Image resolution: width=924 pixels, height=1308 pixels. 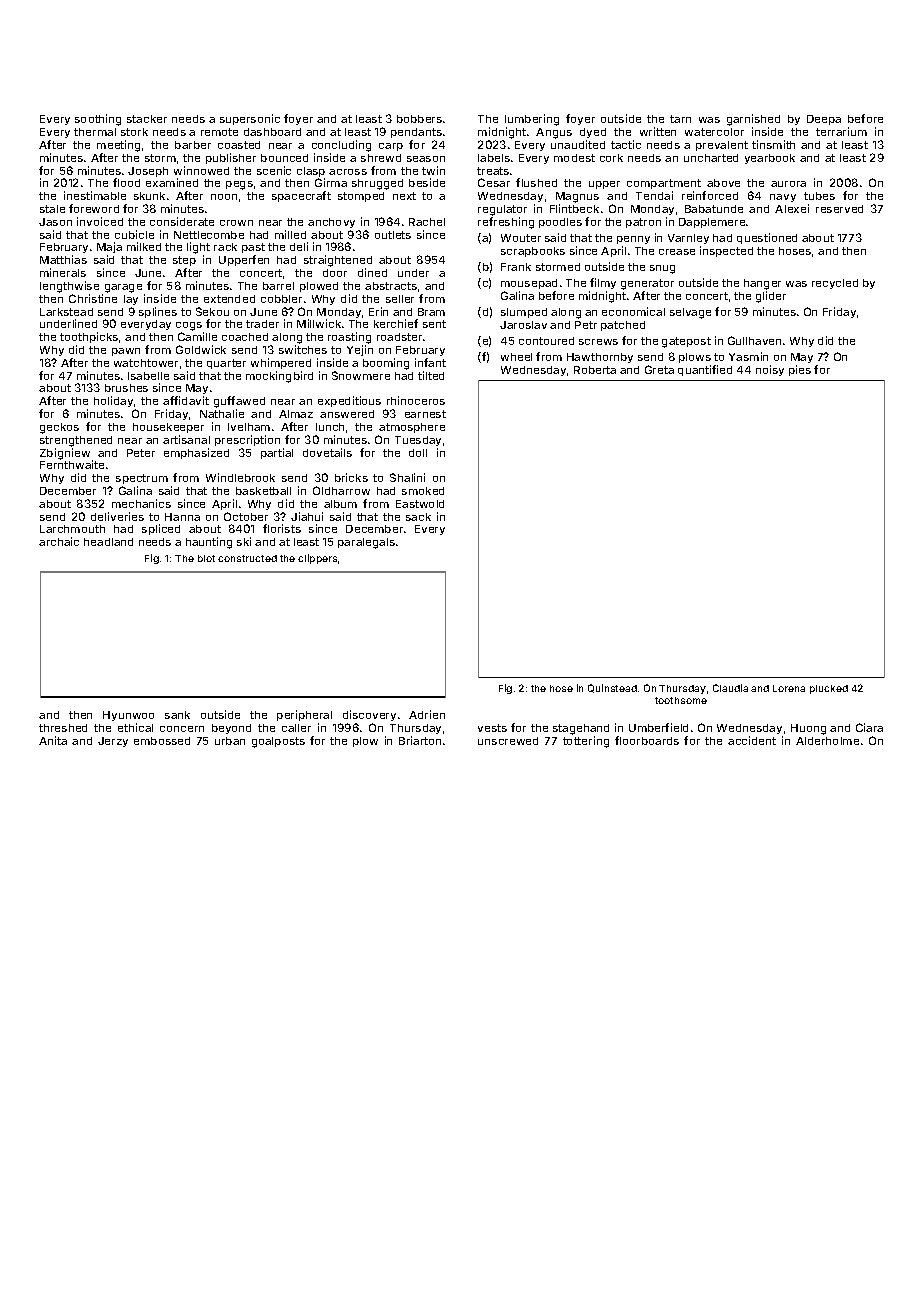 What do you see at coordinates (554, 133) in the screenshot?
I see `Angus` at bounding box center [554, 133].
